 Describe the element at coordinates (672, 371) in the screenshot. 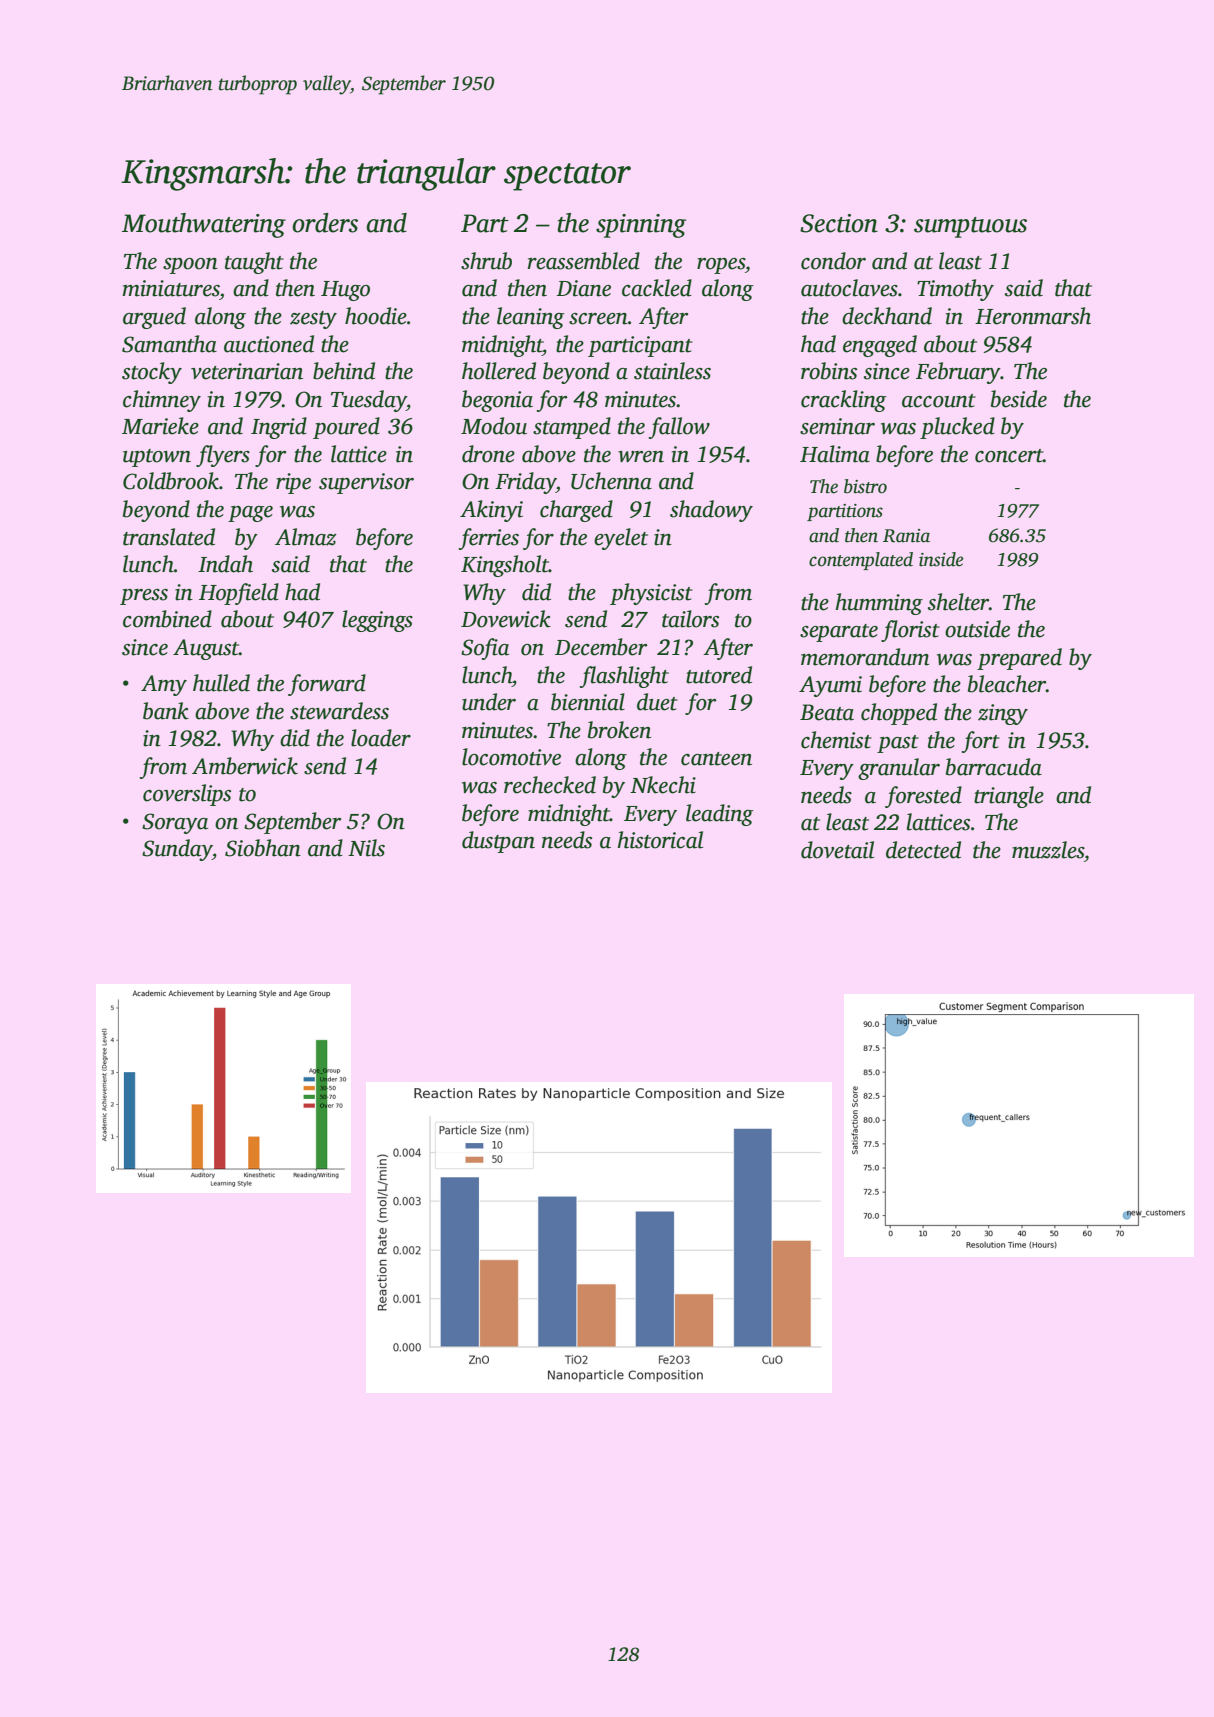

I see `stainless` at that location.
